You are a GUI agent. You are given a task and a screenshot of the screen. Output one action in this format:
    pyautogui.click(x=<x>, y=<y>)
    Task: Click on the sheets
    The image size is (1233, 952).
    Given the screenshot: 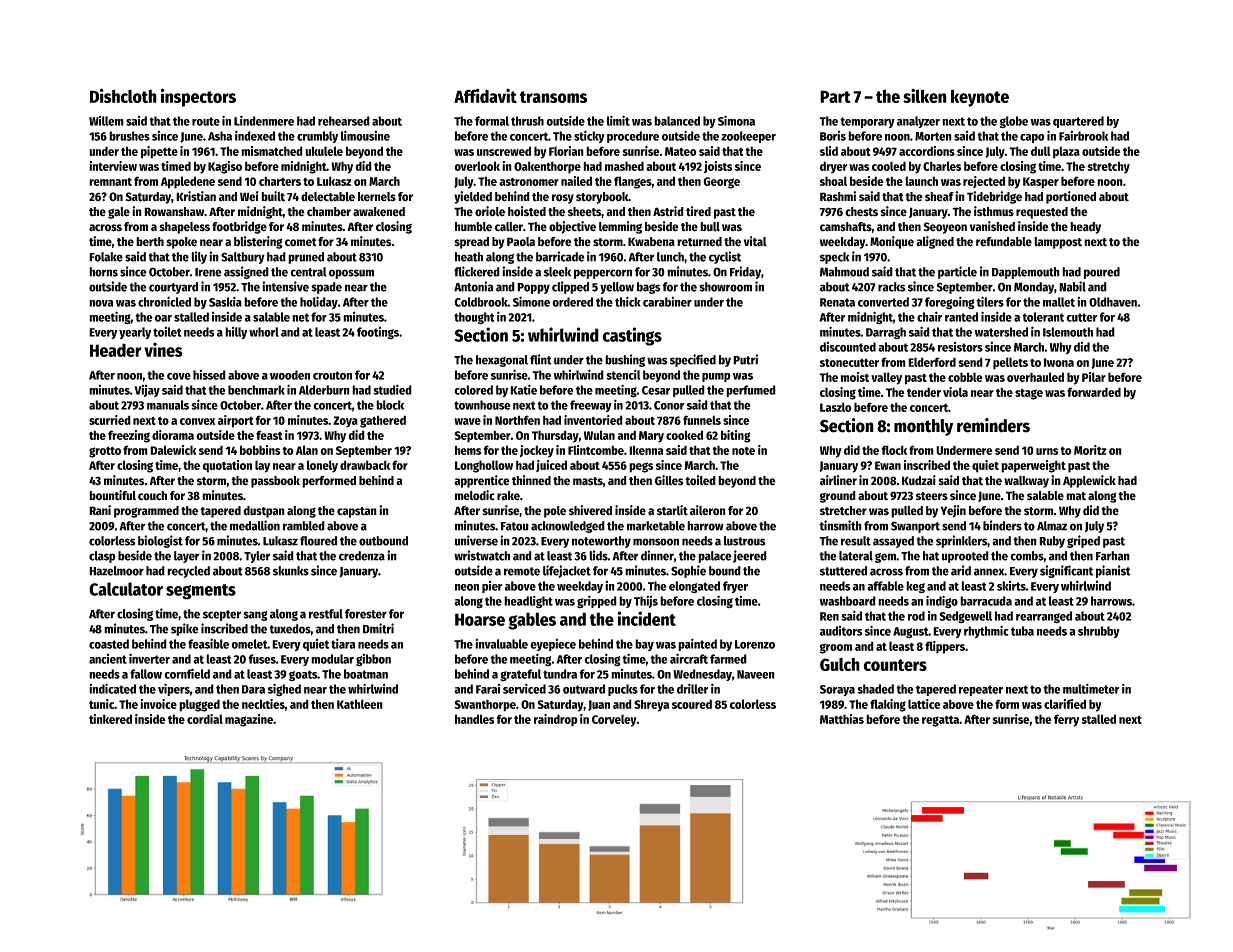 What is the action you would take?
    pyautogui.click(x=584, y=212)
